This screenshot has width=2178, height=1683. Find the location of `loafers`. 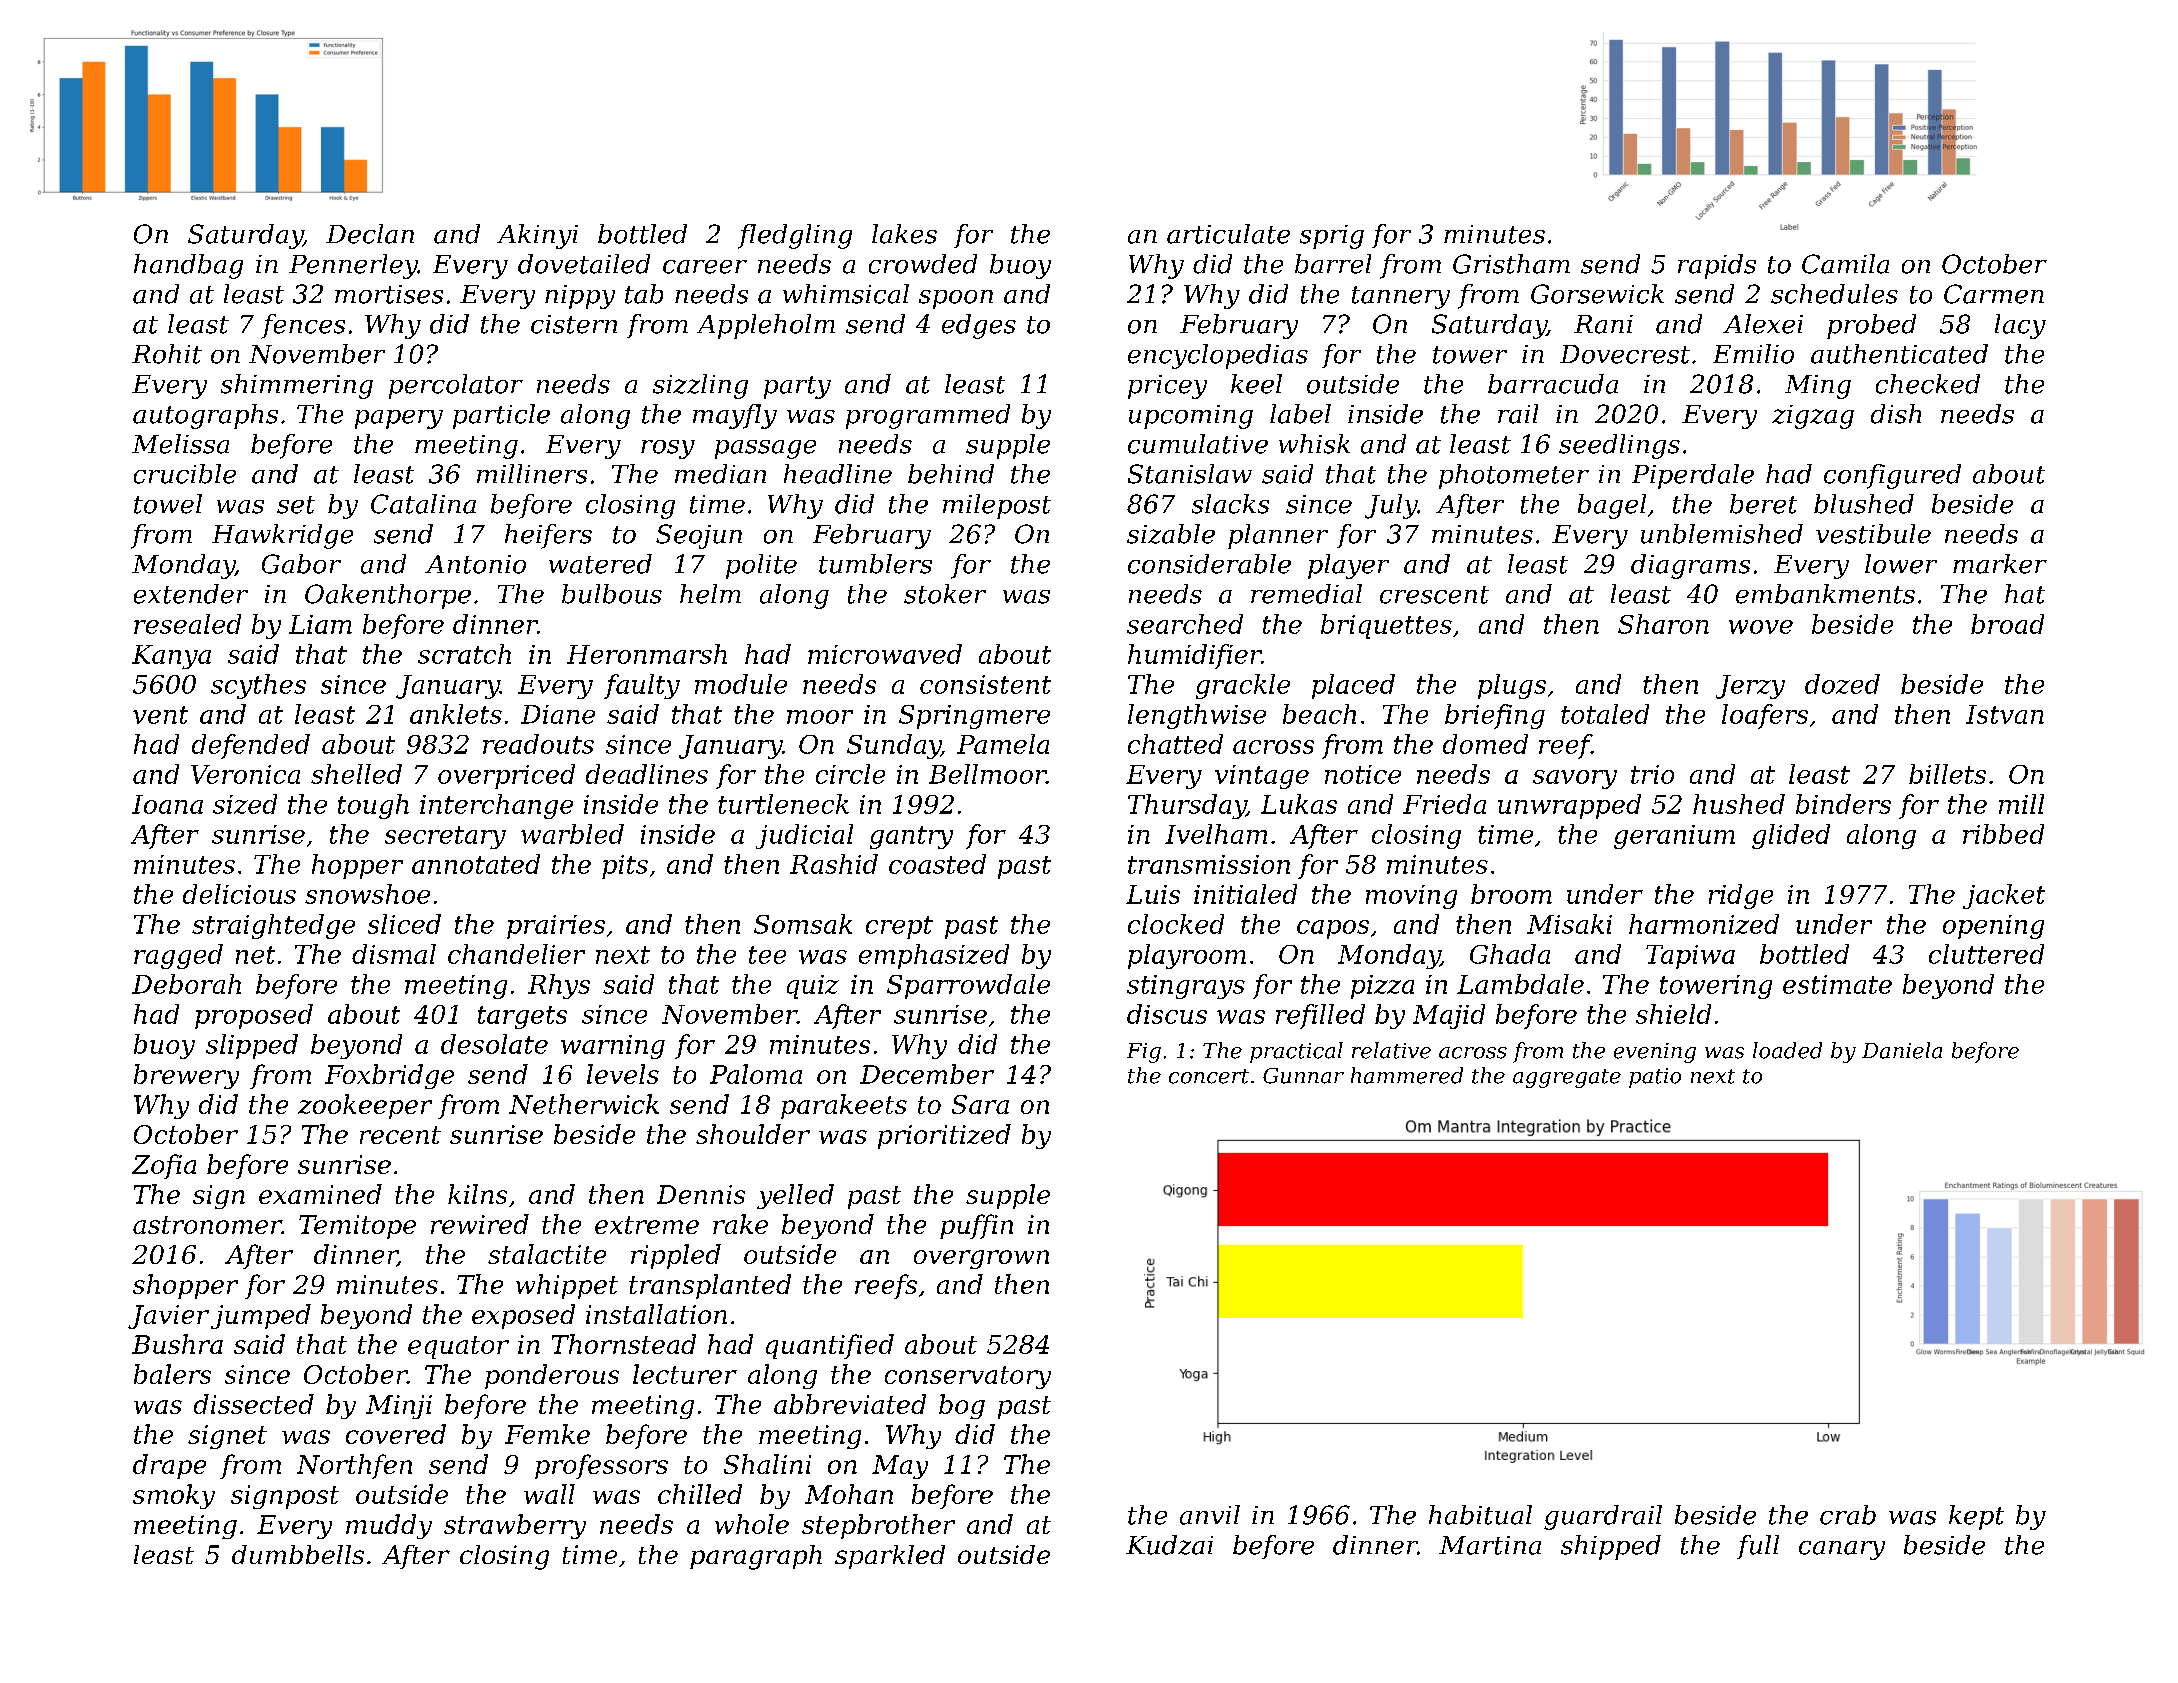

loafers is located at coordinates (1765, 716).
